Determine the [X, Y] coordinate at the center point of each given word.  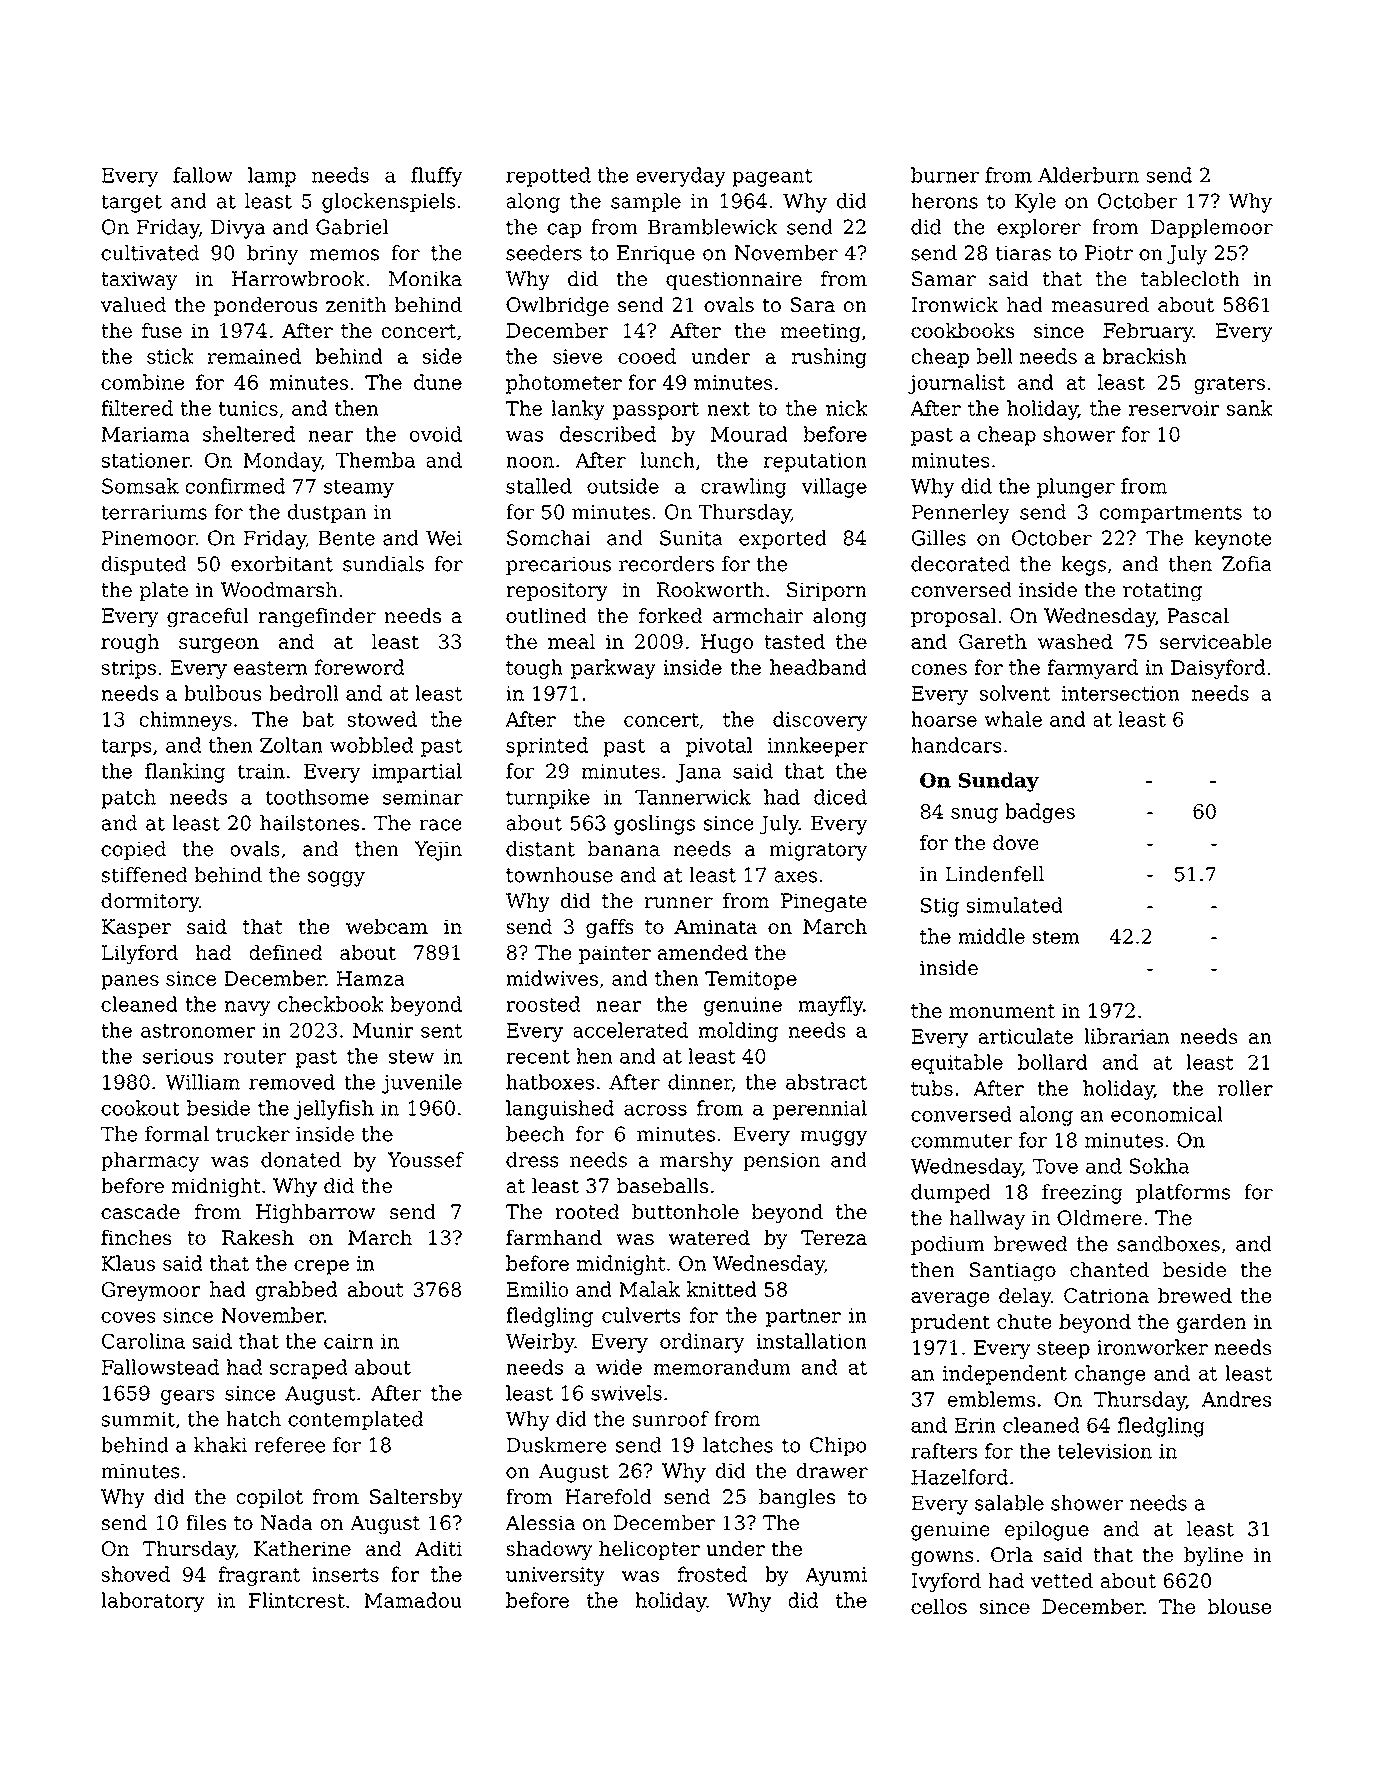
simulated [1015, 905]
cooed [647, 356]
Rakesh [258, 1237]
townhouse [559, 875]
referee [289, 1445]
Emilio [537, 1289]
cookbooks [962, 330]
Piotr [1109, 253]
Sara [813, 304]
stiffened [145, 875]
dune [438, 382]
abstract [826, 1082]
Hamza [371, 978]
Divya [238, 229]
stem [1056, 937]
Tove [1055, 1166]
